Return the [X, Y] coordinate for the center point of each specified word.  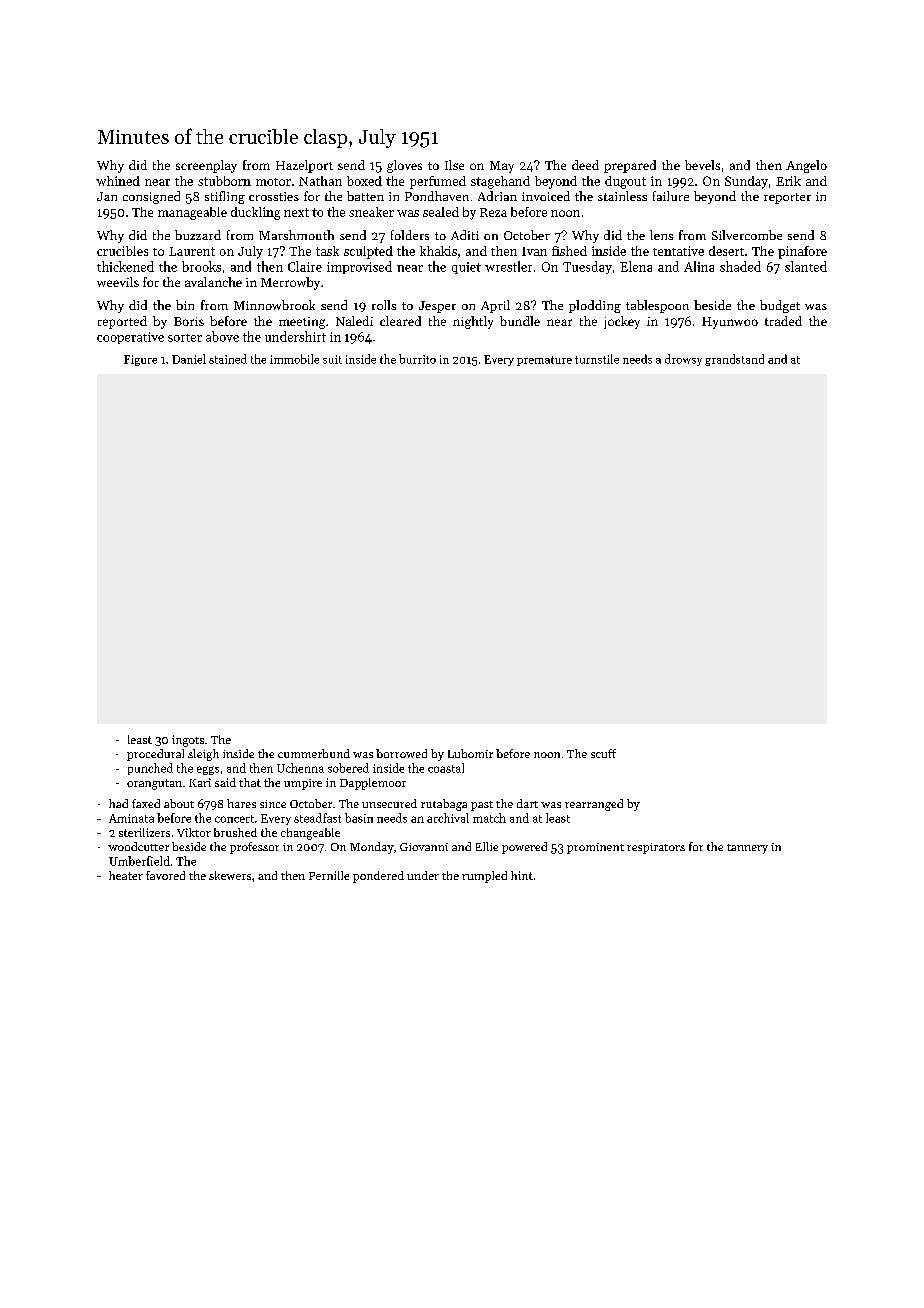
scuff [603, 753]
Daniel [189, 359]
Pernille [329, 875]
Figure [140, 360]
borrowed [401, 753]
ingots [188, 741]
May [502, 167]
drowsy [683, 360]
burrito [417, 359]
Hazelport [304, 166]
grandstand [734, 360]
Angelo [806, 166]
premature [544, 361]
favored [165, 875]
